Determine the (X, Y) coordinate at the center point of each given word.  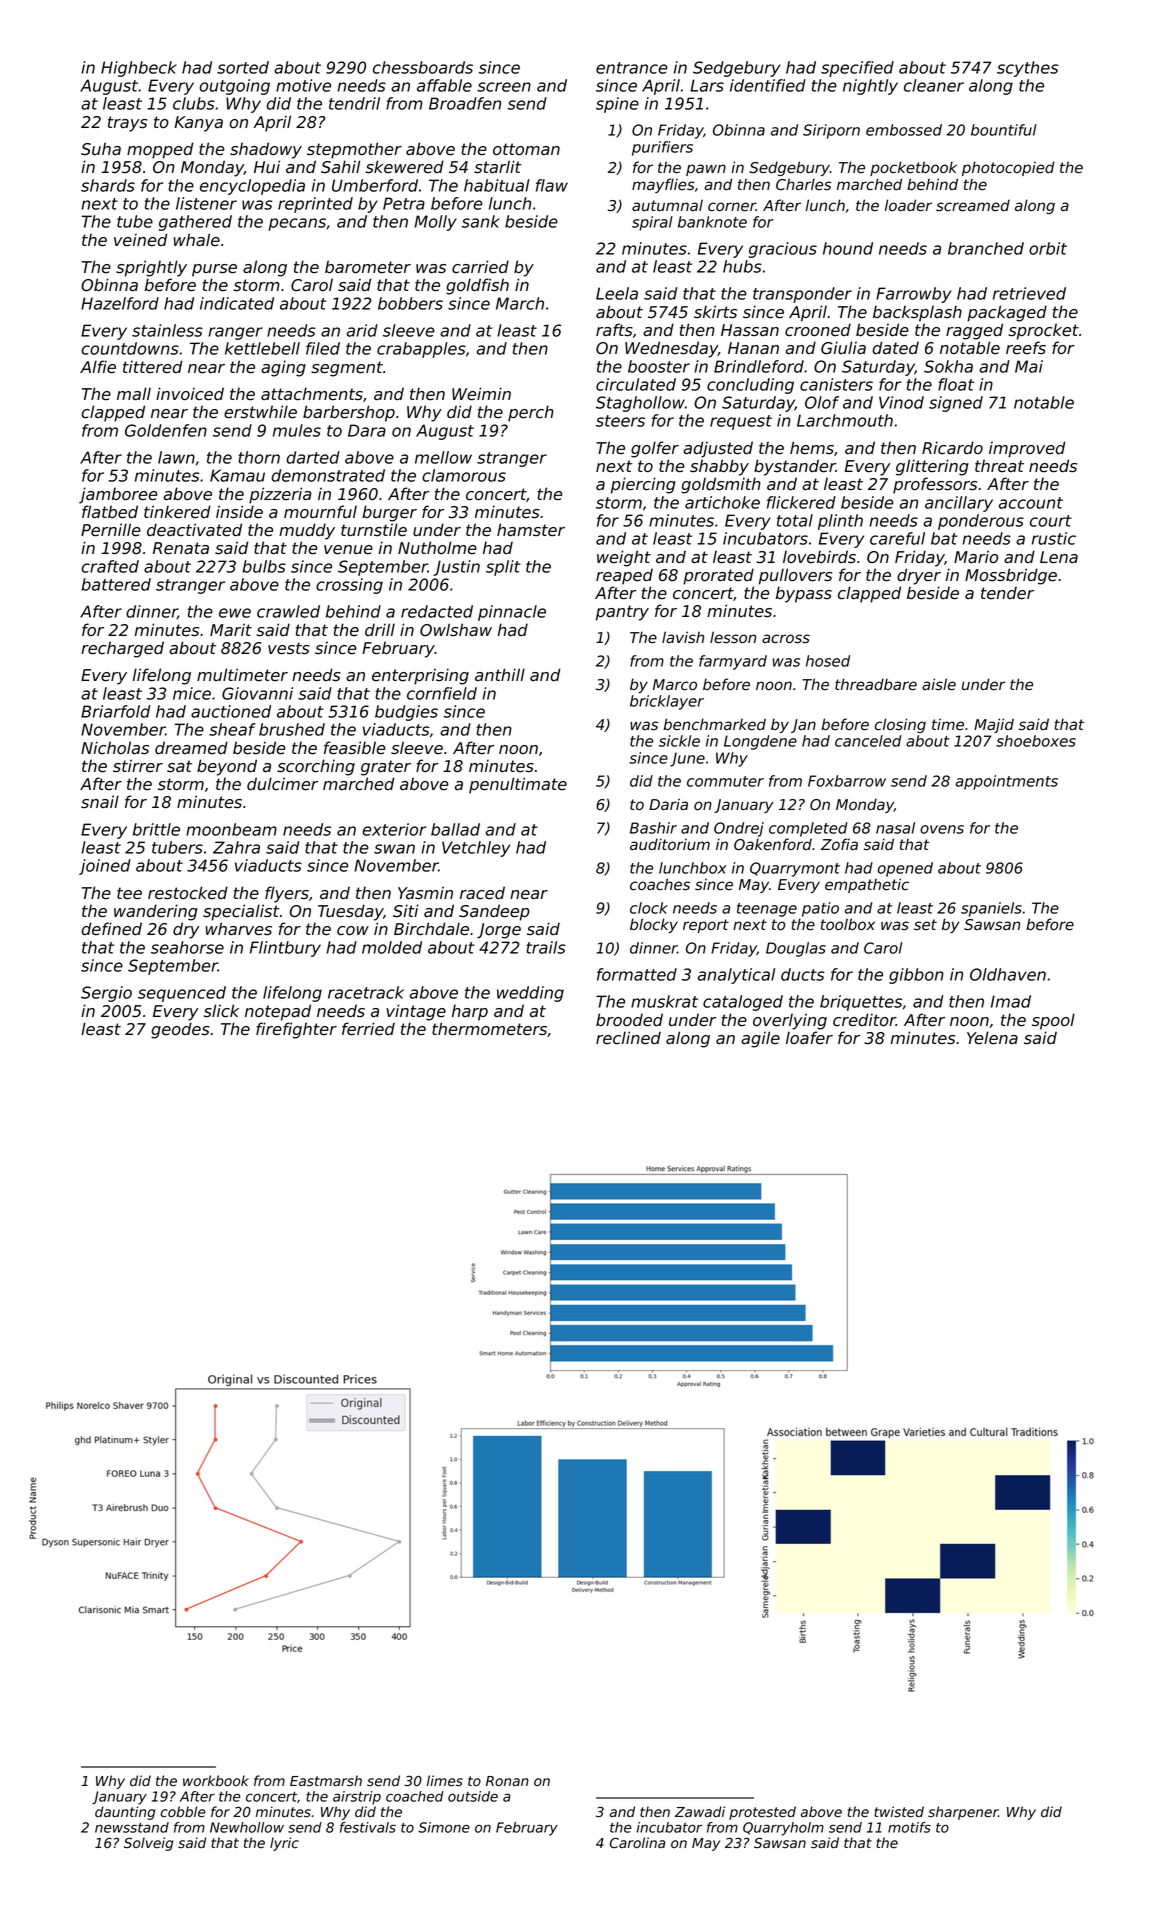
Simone (444, 1827)
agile (760, 1039)
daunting (125, 1813)
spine (617, 105)
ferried (368, 1029)
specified (857, 69)
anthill (500, 674)
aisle (939, 684)
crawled (288, 611)
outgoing (234, 87)
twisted (899, 1812)
